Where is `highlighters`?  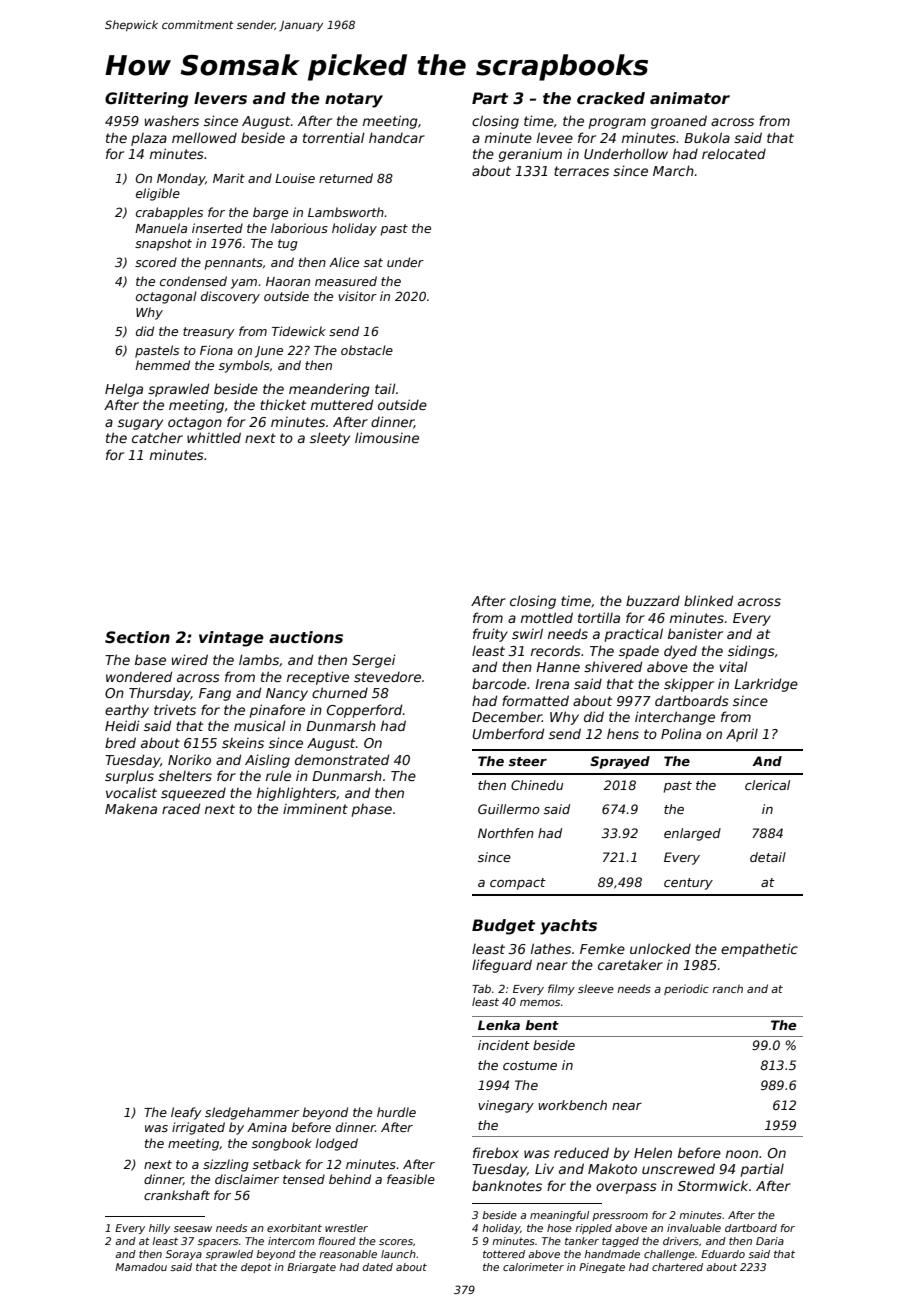
highlighters is located at coordinates (296, 794).
